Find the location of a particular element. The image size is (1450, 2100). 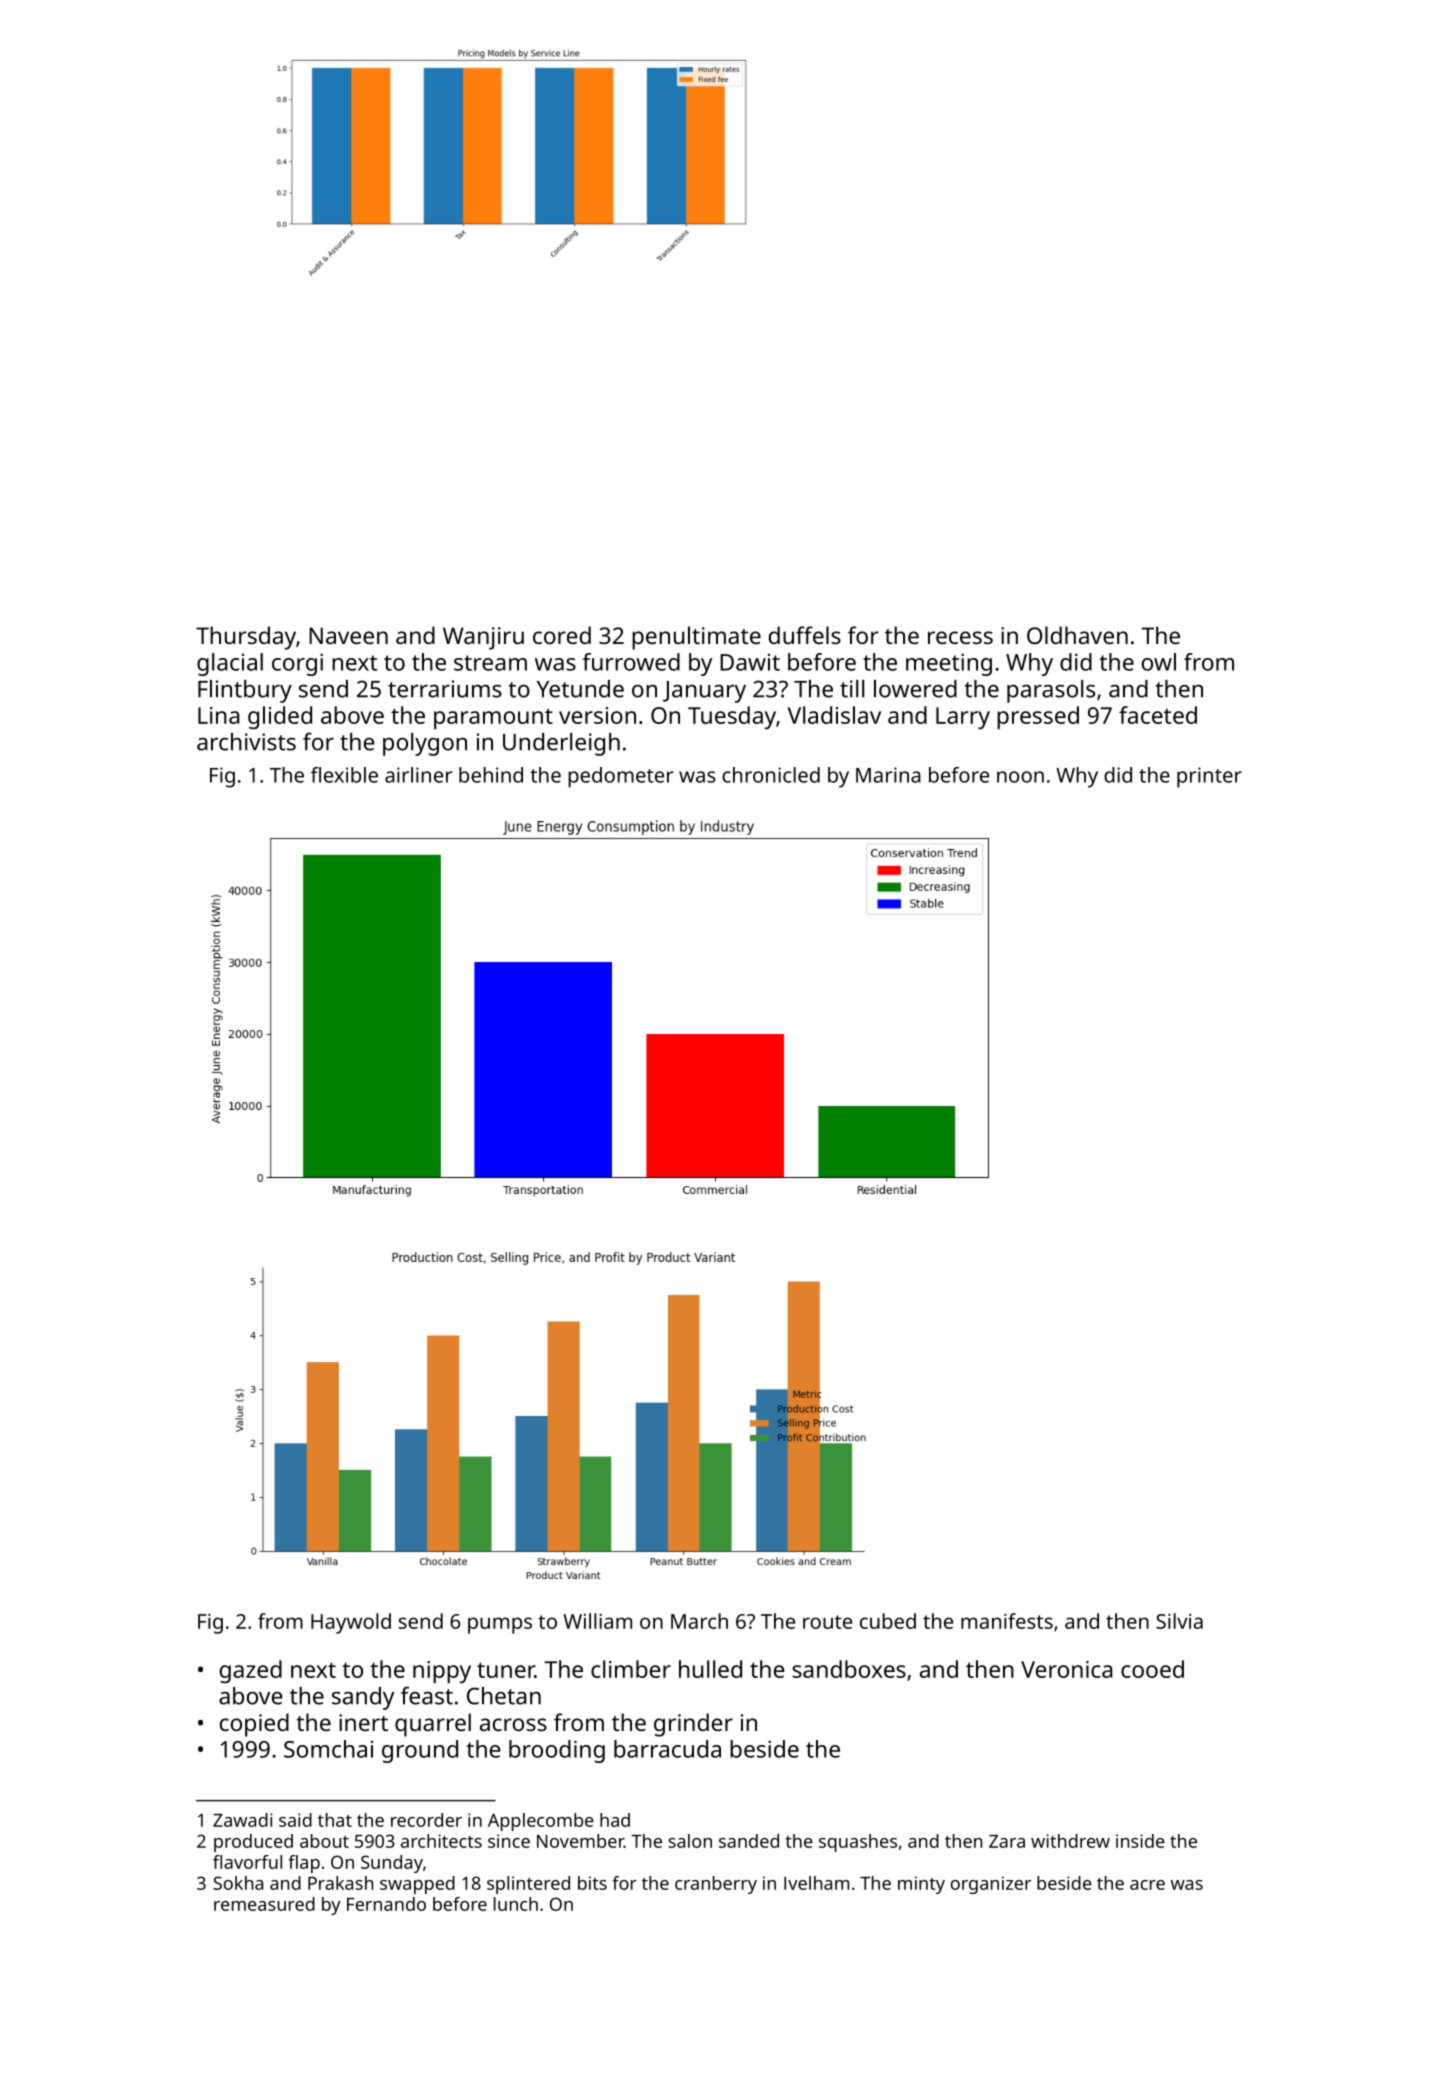

glacial is located at coordinates (230, 664).
